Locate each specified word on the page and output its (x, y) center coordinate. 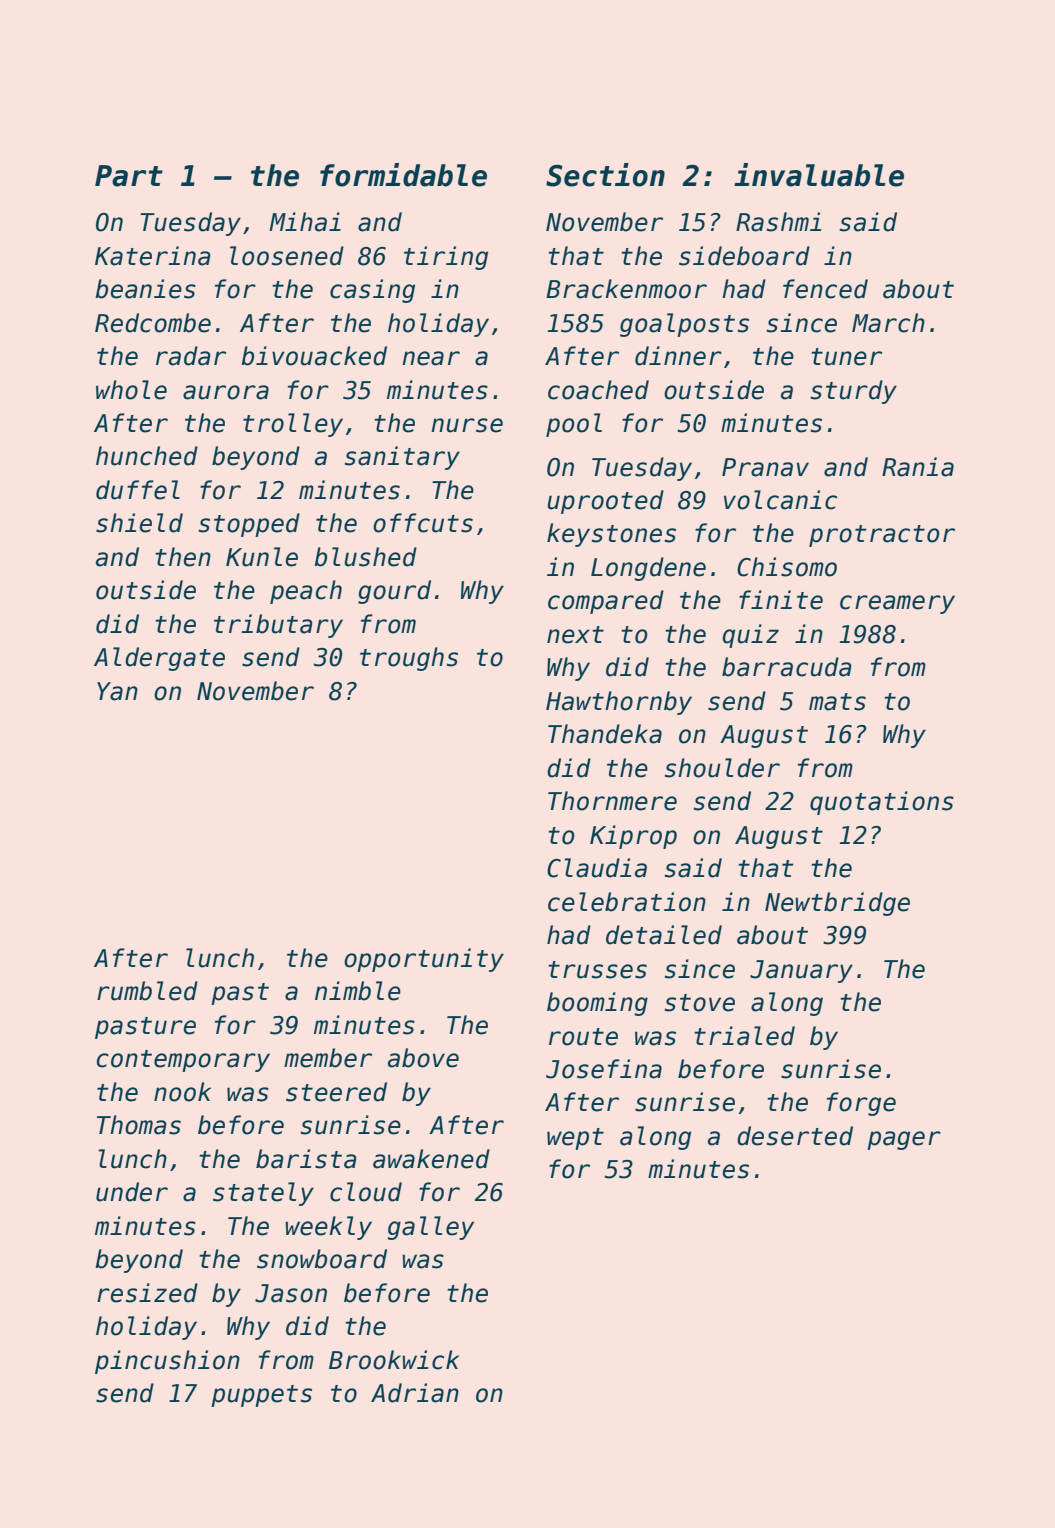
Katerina (153, 256)
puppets (261, 1396)
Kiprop (633, 837)
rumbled (147, 991)
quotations (882, 803)
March (888, 323)
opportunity (424, 960)
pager (904, 1140)
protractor (882, 536)
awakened (431, 1159)
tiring (446, 258)
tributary (278, 626)
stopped (249, 525)
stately (263, 1194)
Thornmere (612, 801)
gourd (394, 592)
